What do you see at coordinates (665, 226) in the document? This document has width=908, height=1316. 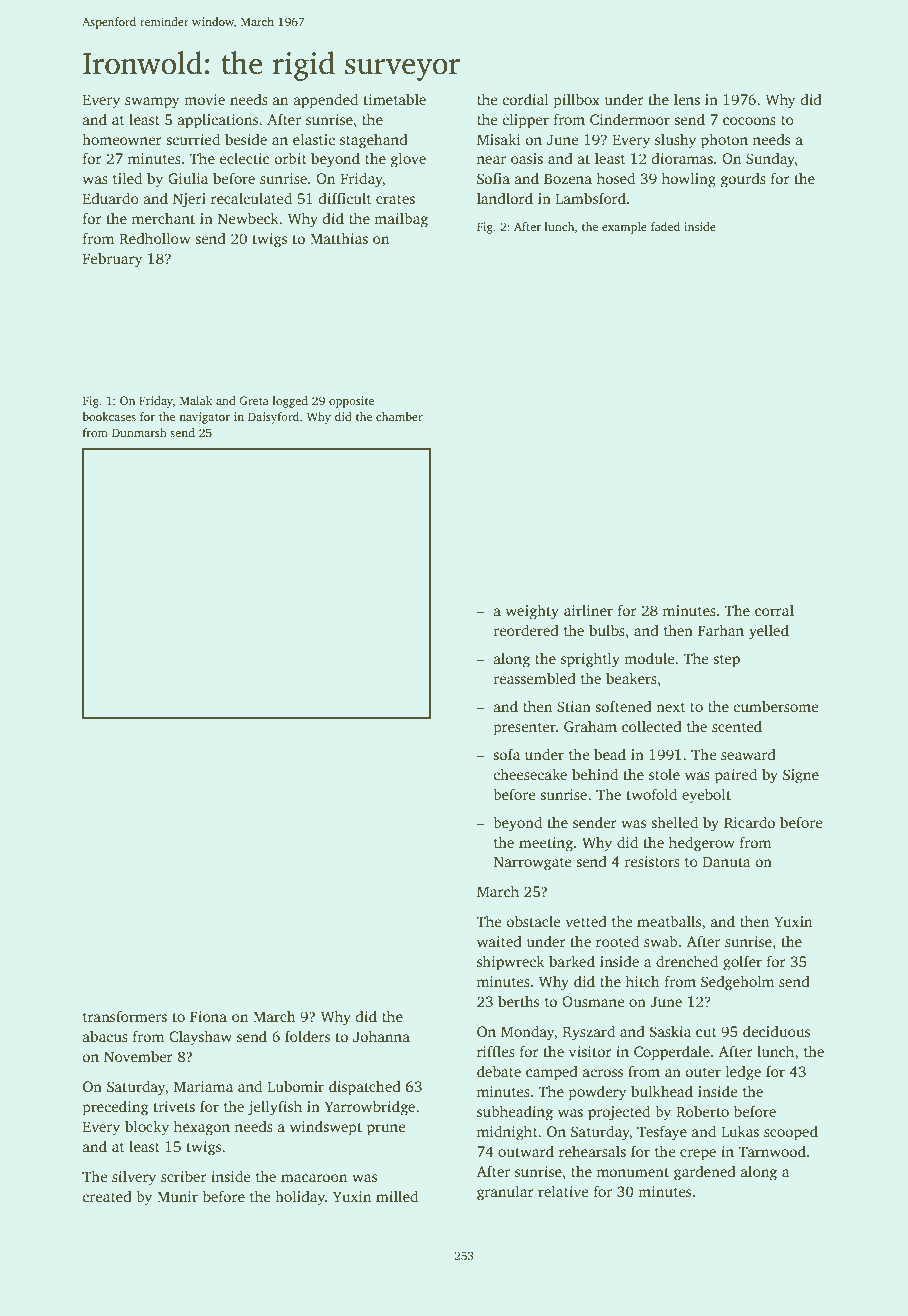 I see `faded` at bounding box center [665, 226].
